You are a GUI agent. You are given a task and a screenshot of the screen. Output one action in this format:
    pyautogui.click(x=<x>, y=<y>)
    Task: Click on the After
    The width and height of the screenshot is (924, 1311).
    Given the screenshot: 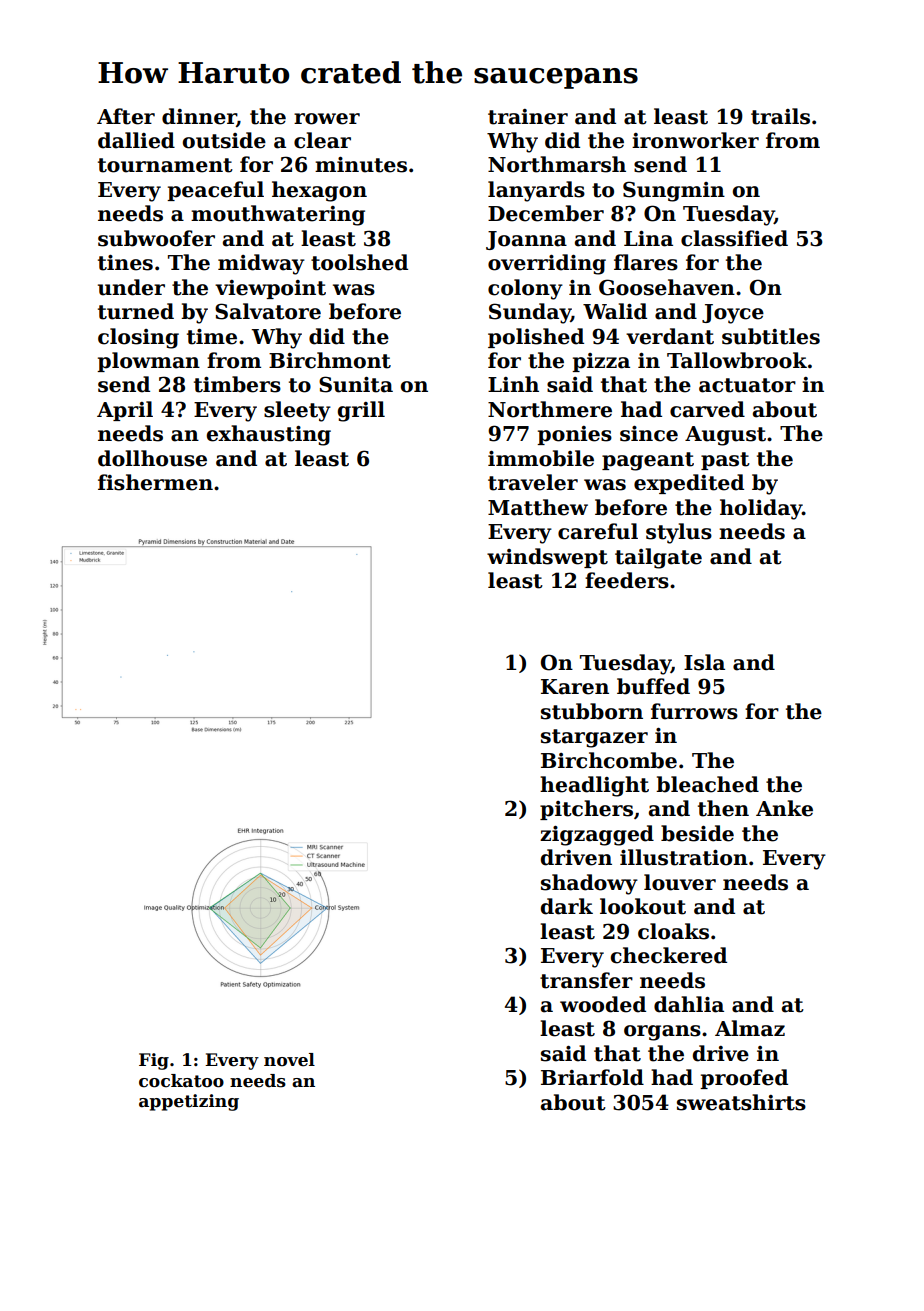 What is the action you would take?
    pyautogui.click(x=126, y=116)
